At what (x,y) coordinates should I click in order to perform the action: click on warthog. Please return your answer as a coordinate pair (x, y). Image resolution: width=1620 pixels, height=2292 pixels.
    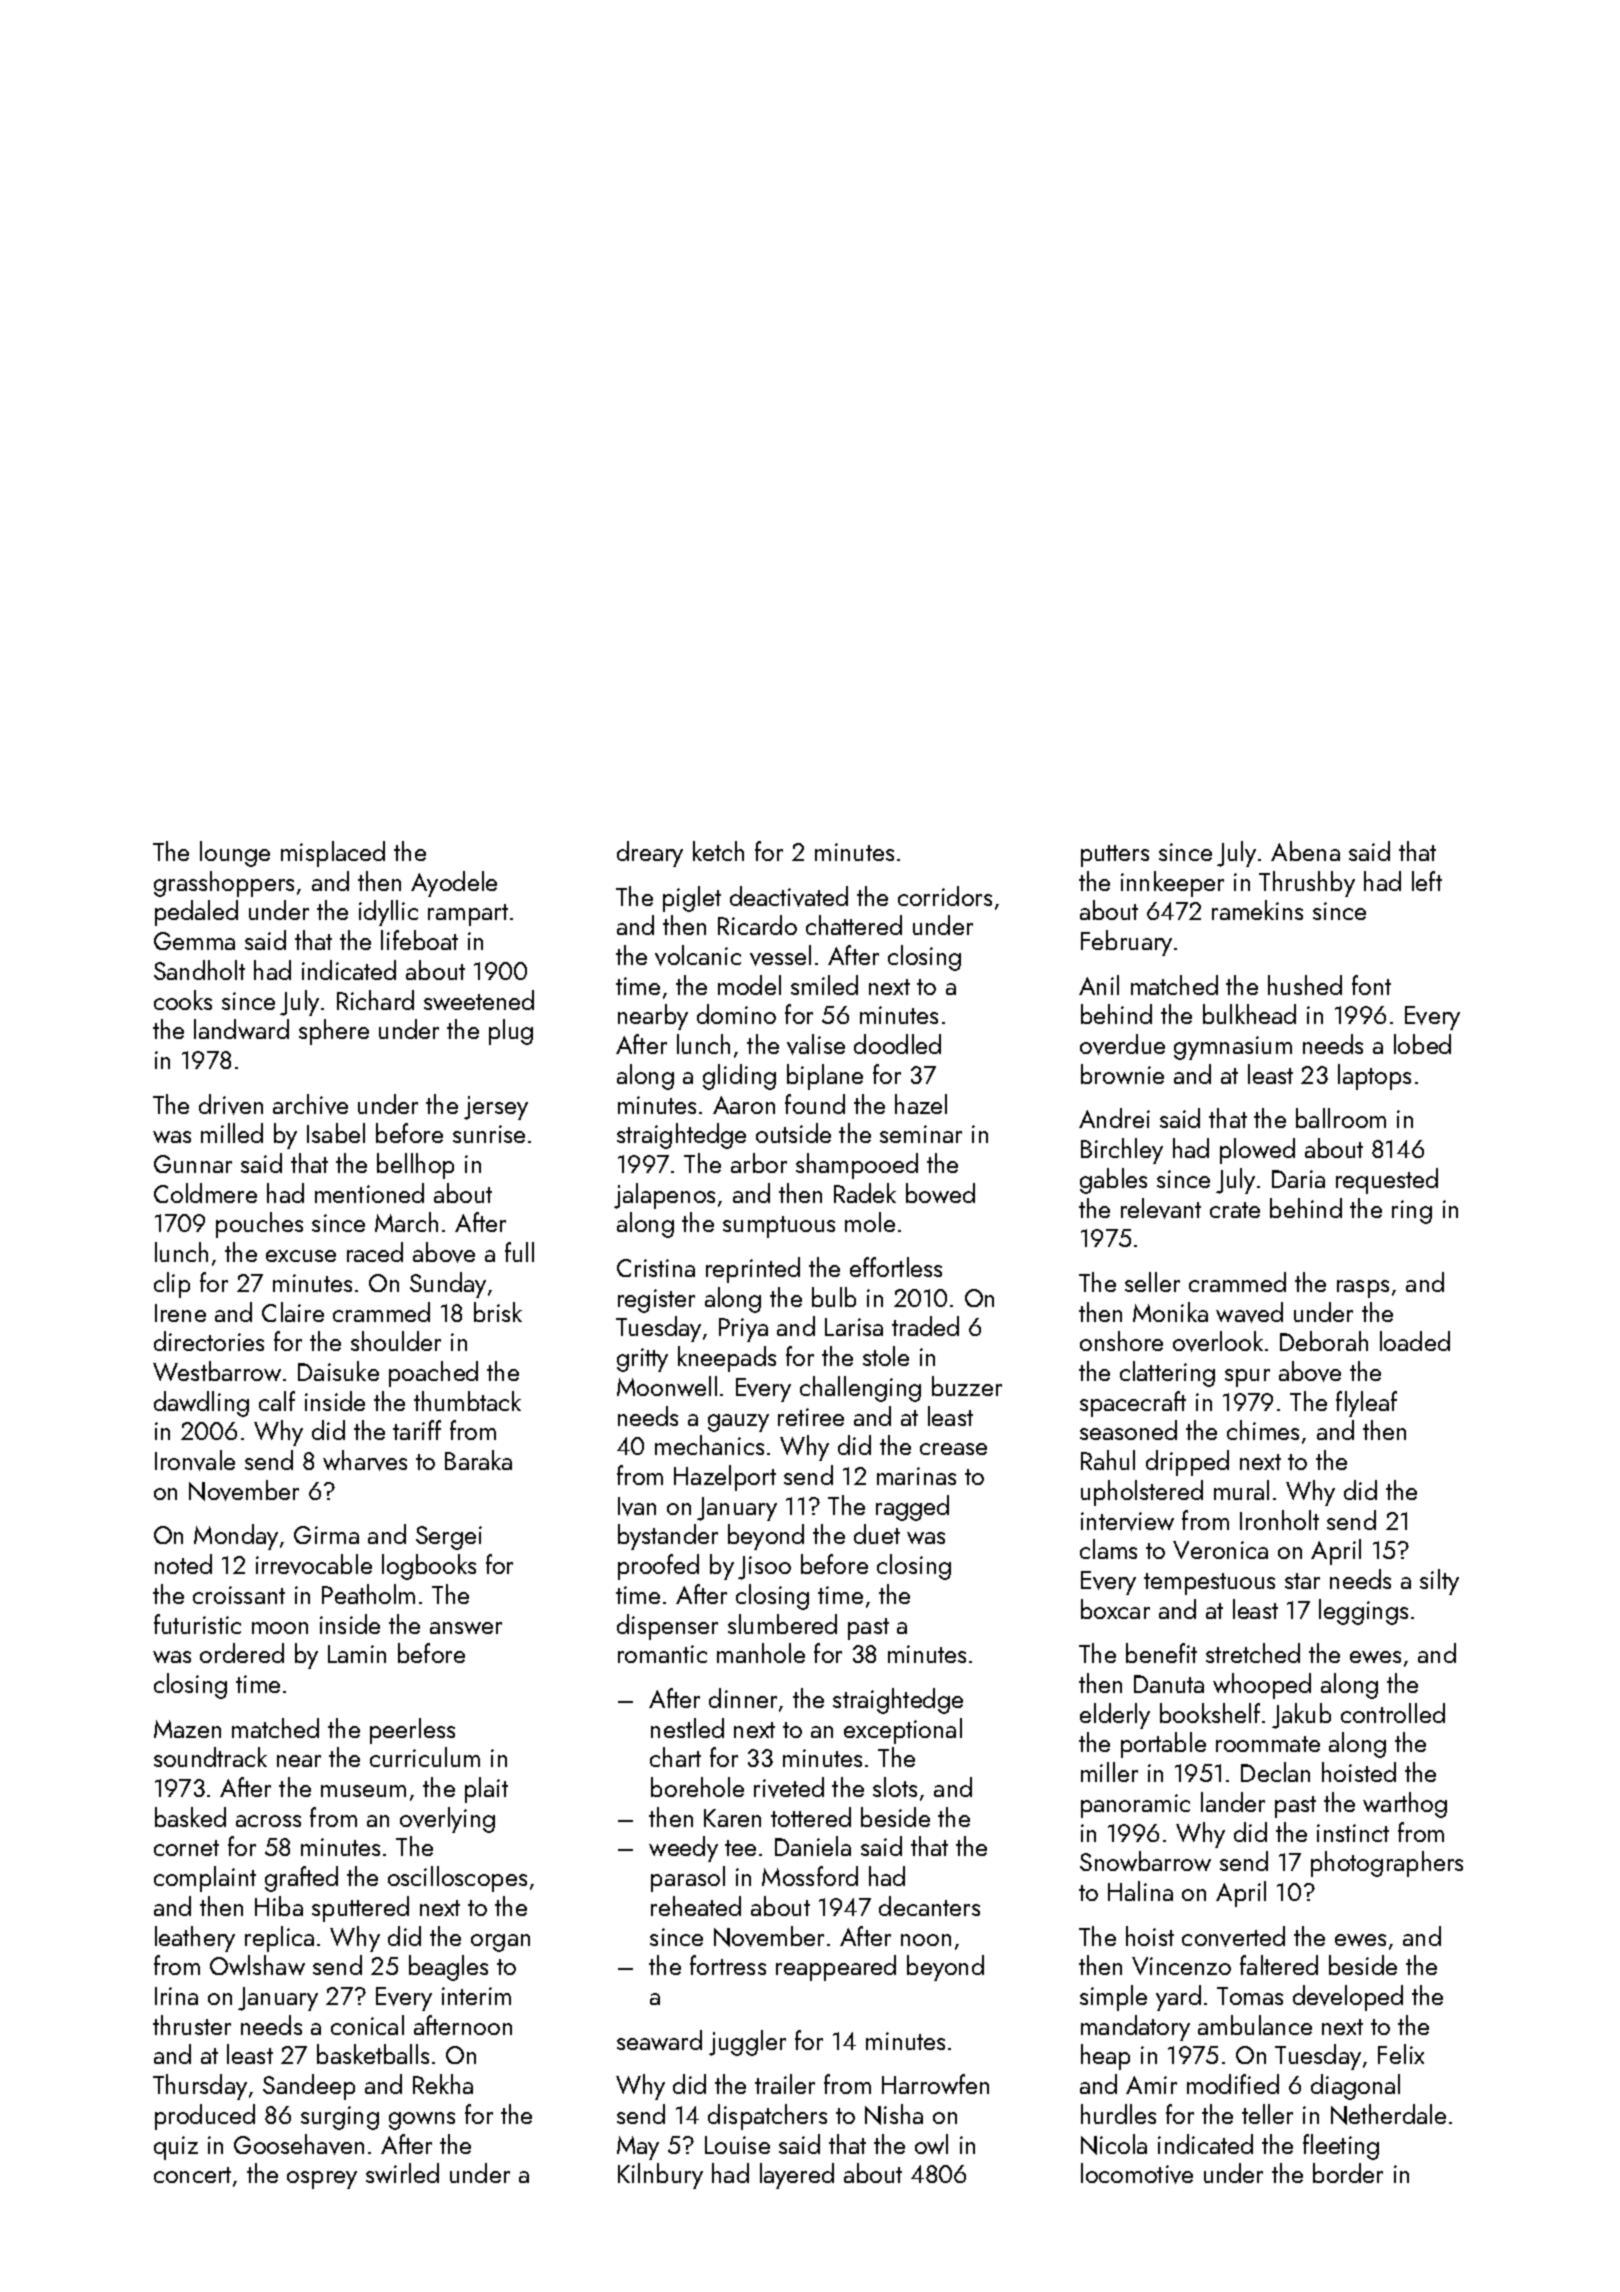
    Looking at the image, I should click on (1405, 1805).
